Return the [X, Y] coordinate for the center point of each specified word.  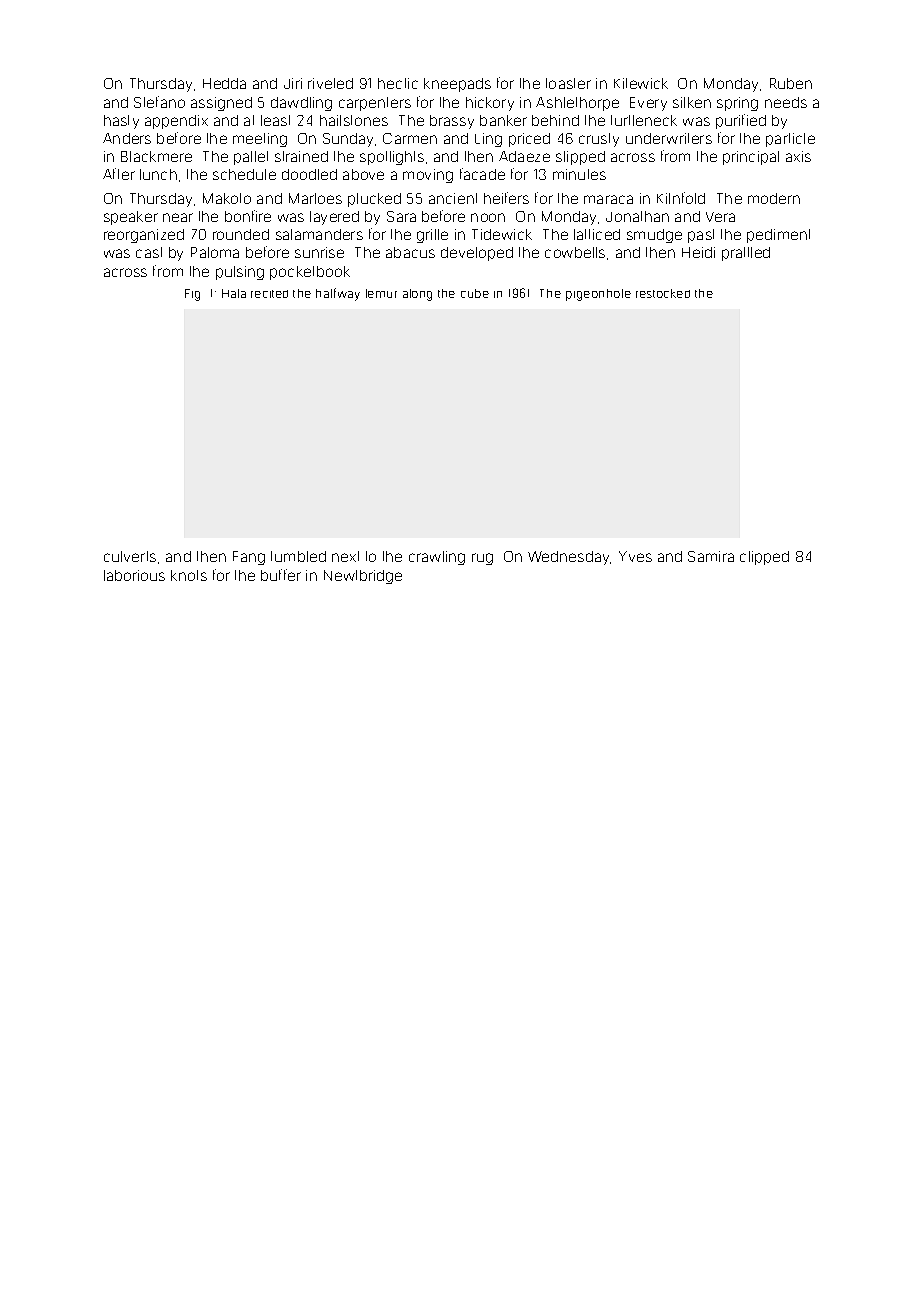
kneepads [457, 85]
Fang [249, 558]
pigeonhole [598, 295]
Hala [234, 293]
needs [786, 102]
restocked [663, 293]
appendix [176, 122]
